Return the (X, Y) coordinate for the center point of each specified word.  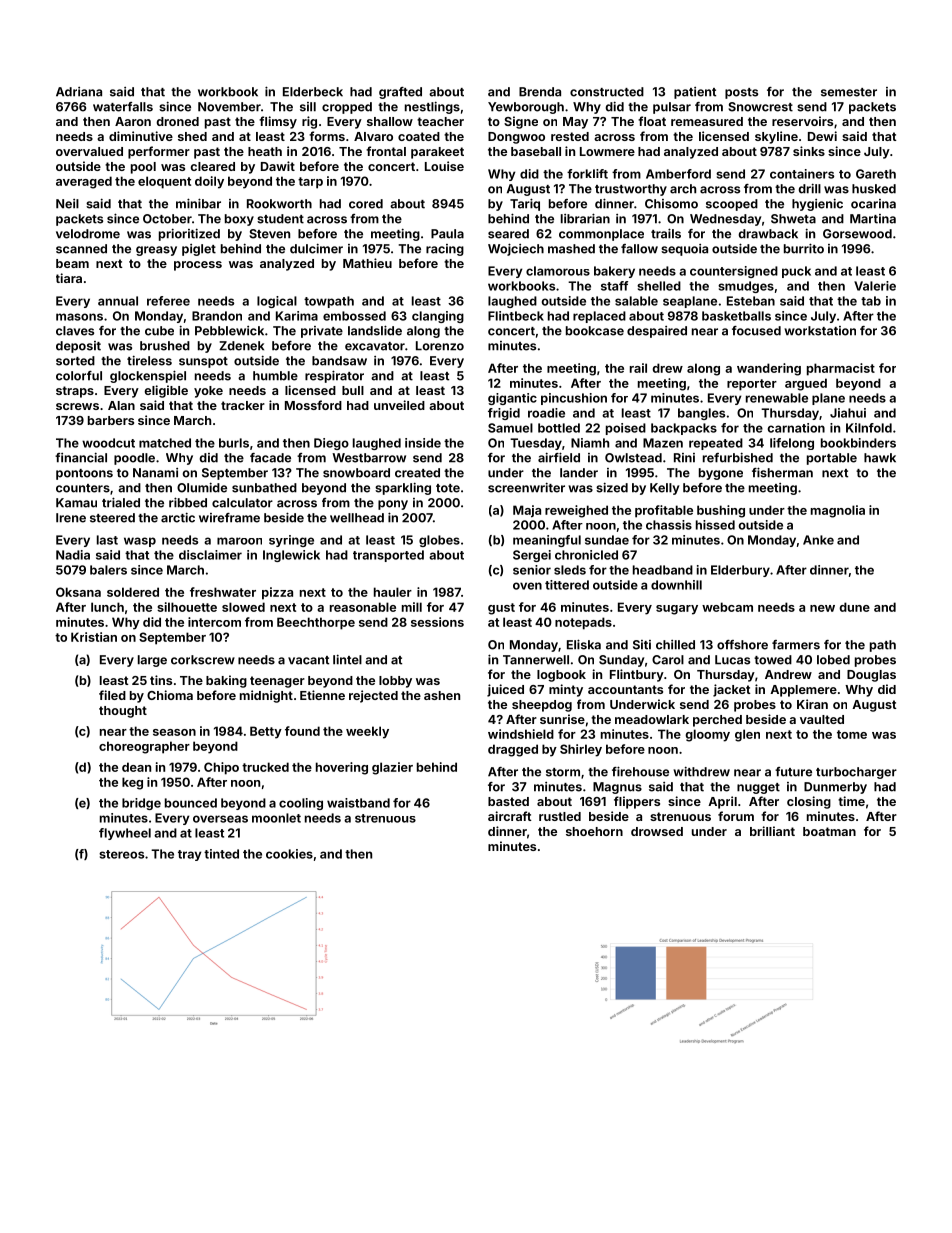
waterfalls (123, 107)
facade (270, 458)
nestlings (432, 107)
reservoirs (802, 121)
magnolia (838, 511)
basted (508, 801)
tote (448, 488)
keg (132, 783)
